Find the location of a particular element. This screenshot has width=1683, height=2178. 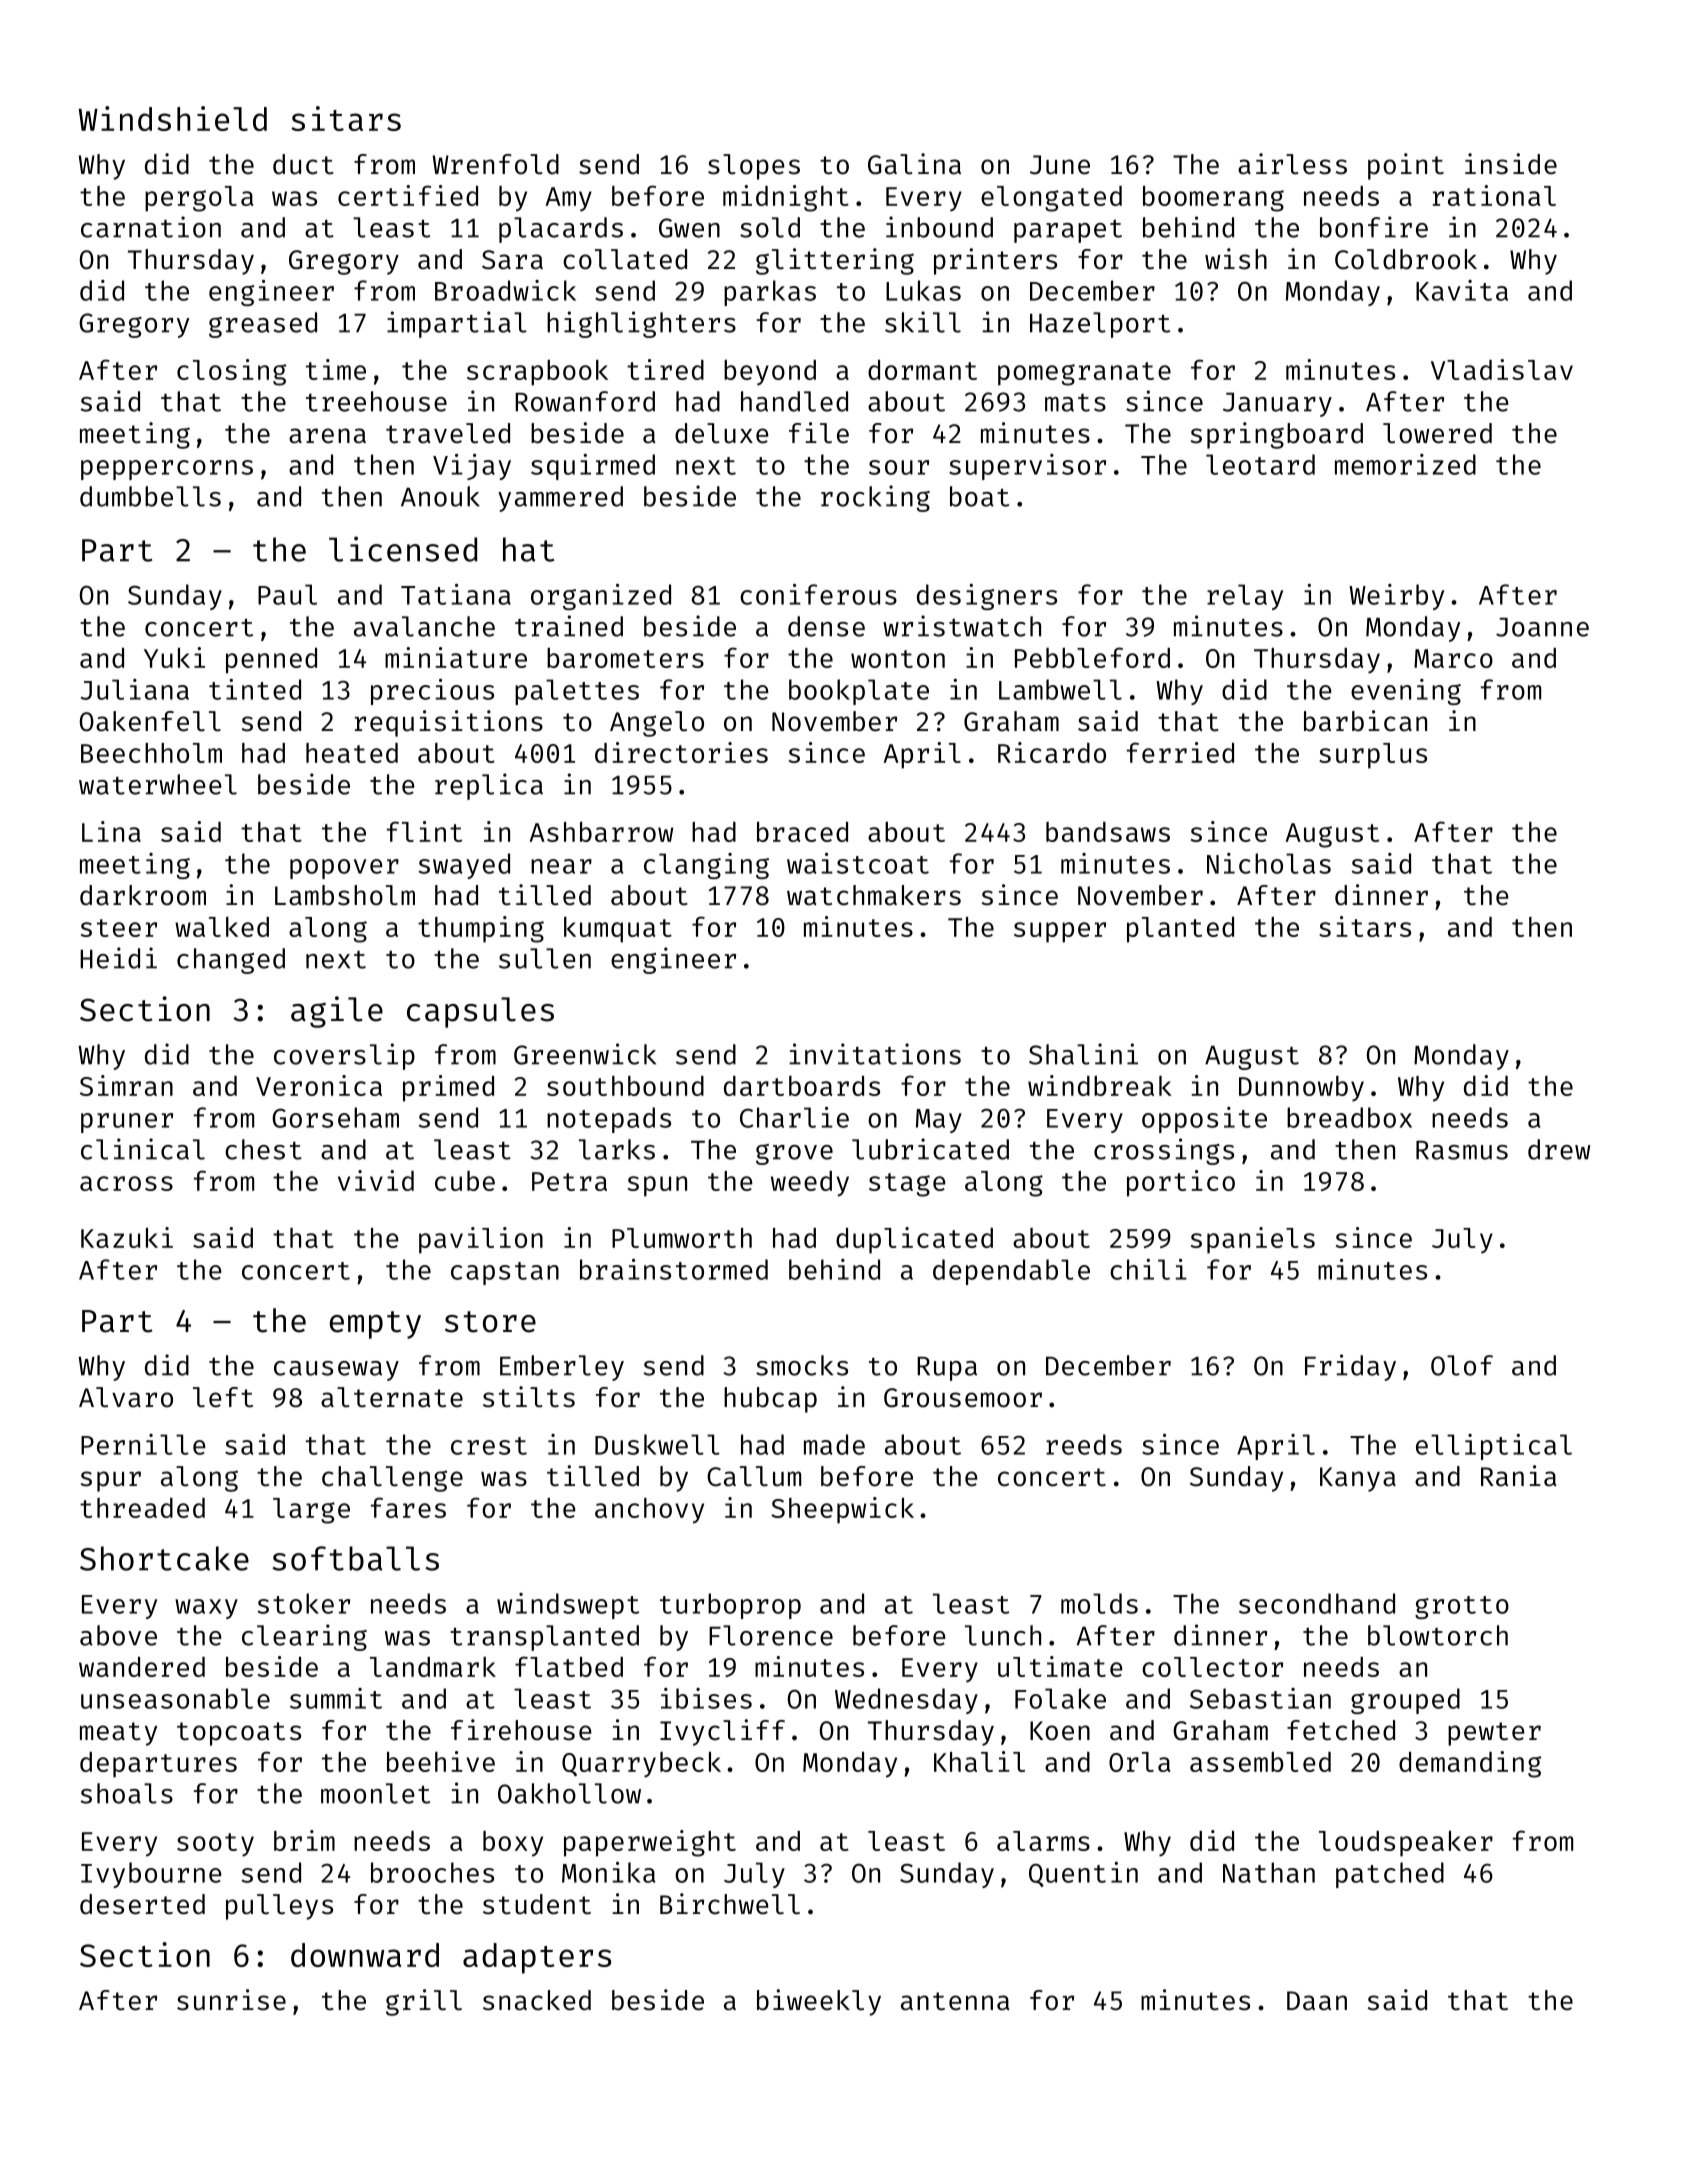

invitations is located at coordinates (875, 1054).
